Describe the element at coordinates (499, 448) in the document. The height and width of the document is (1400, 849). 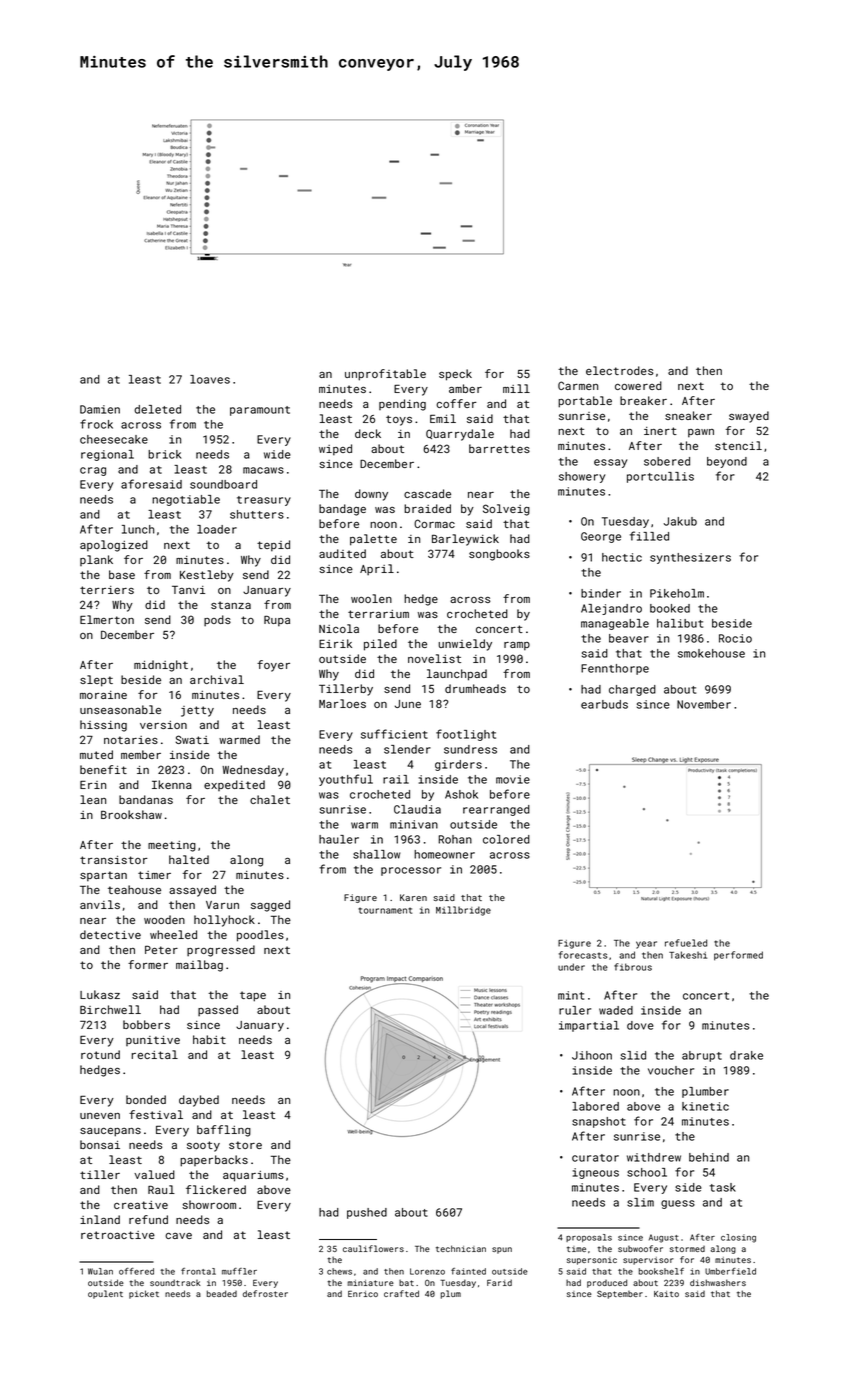
I see `barrettes` at that location.
